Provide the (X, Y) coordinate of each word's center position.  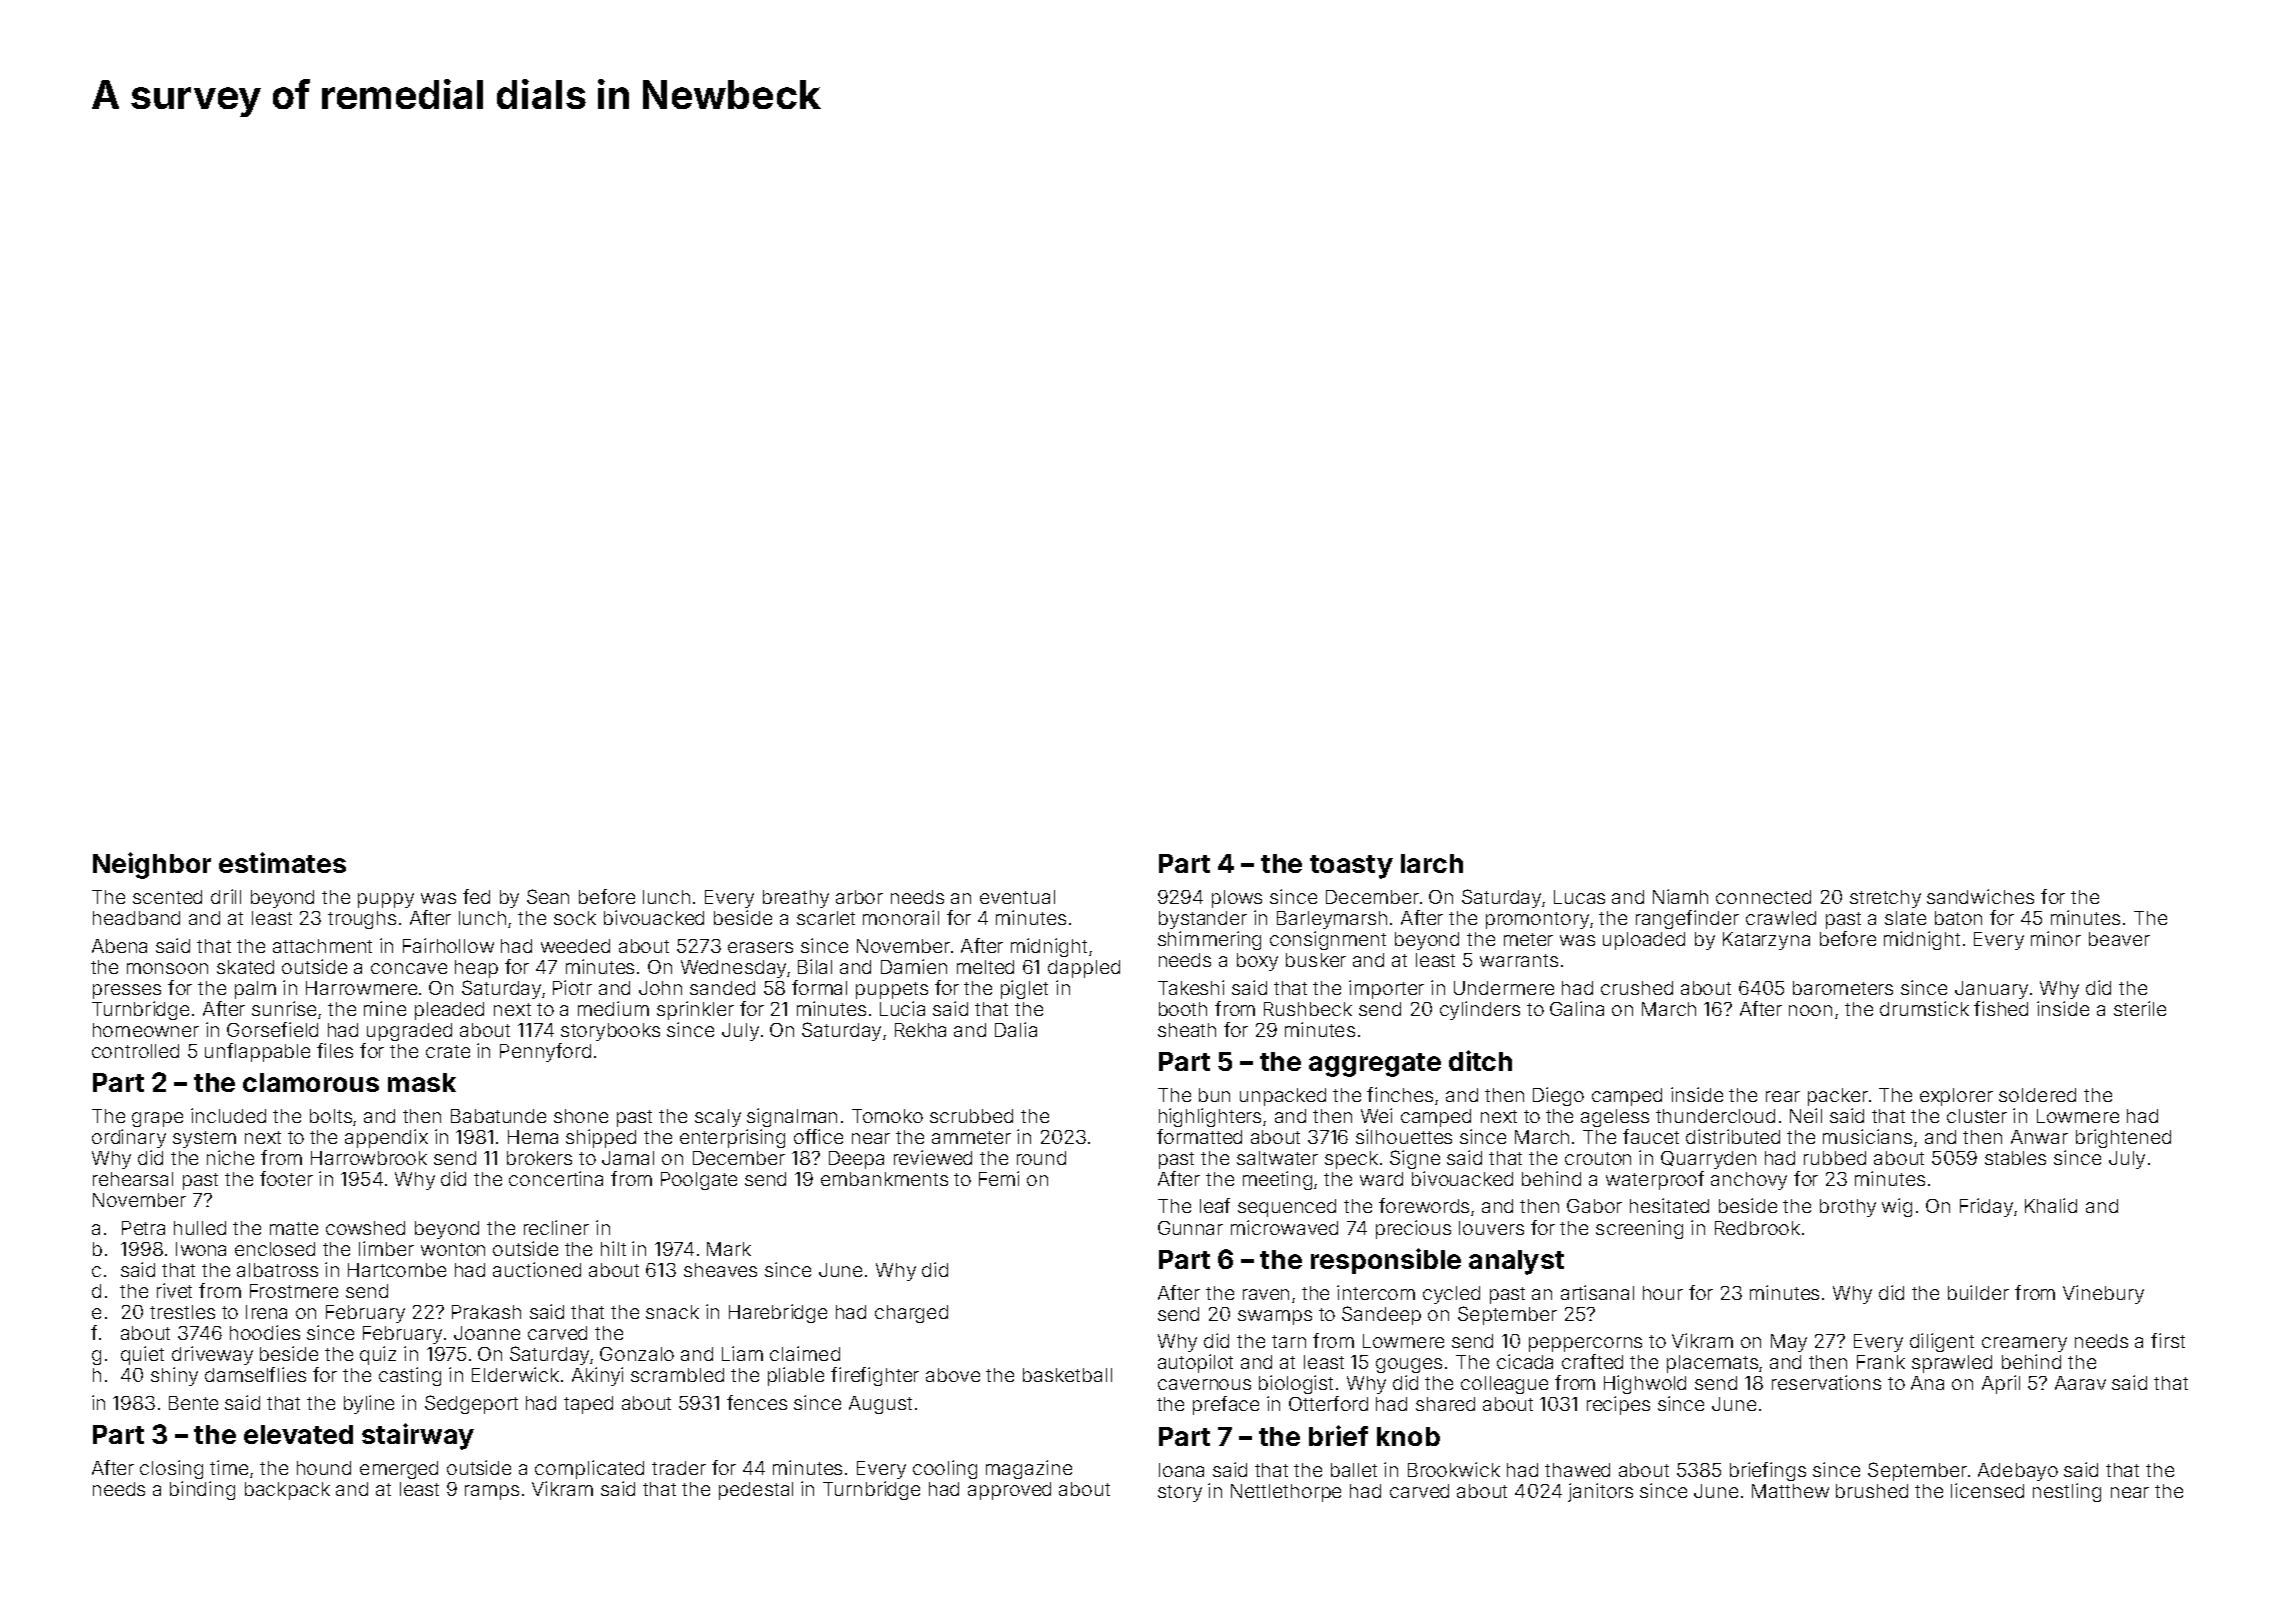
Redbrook (1757, 1228)
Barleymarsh (1332, 920)
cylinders (1480, 1010)
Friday (1986, 1207)
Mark (729, 1249)
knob (1408, 1436)
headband (136, 918)
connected (1763, 897)
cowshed (365, 1228)
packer (1838, 1097)
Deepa (856, 1160)
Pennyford (545, 1052)
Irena (266, 1312)
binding (202, 1490)
